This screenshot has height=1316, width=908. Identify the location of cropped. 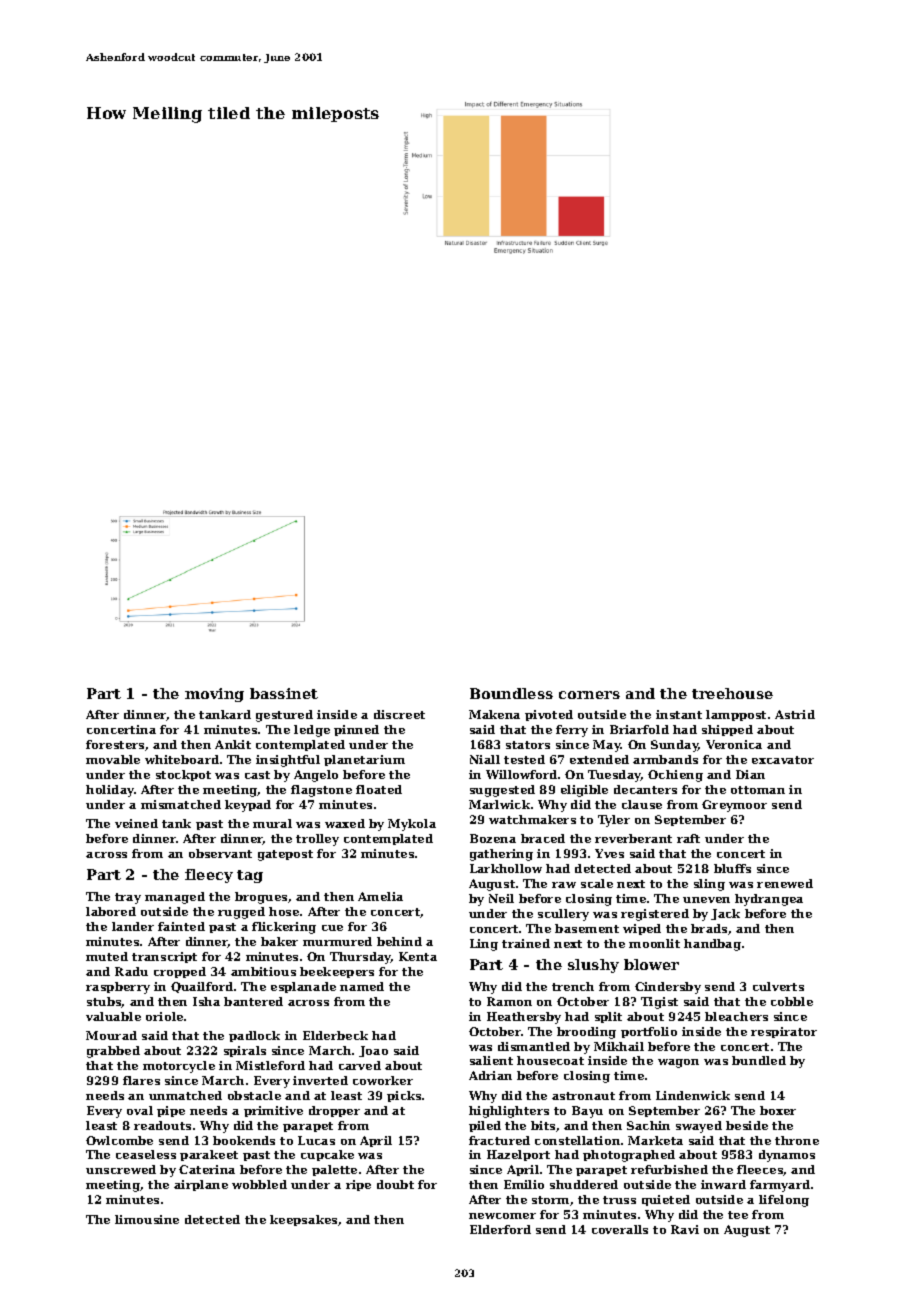
(180, 972).
